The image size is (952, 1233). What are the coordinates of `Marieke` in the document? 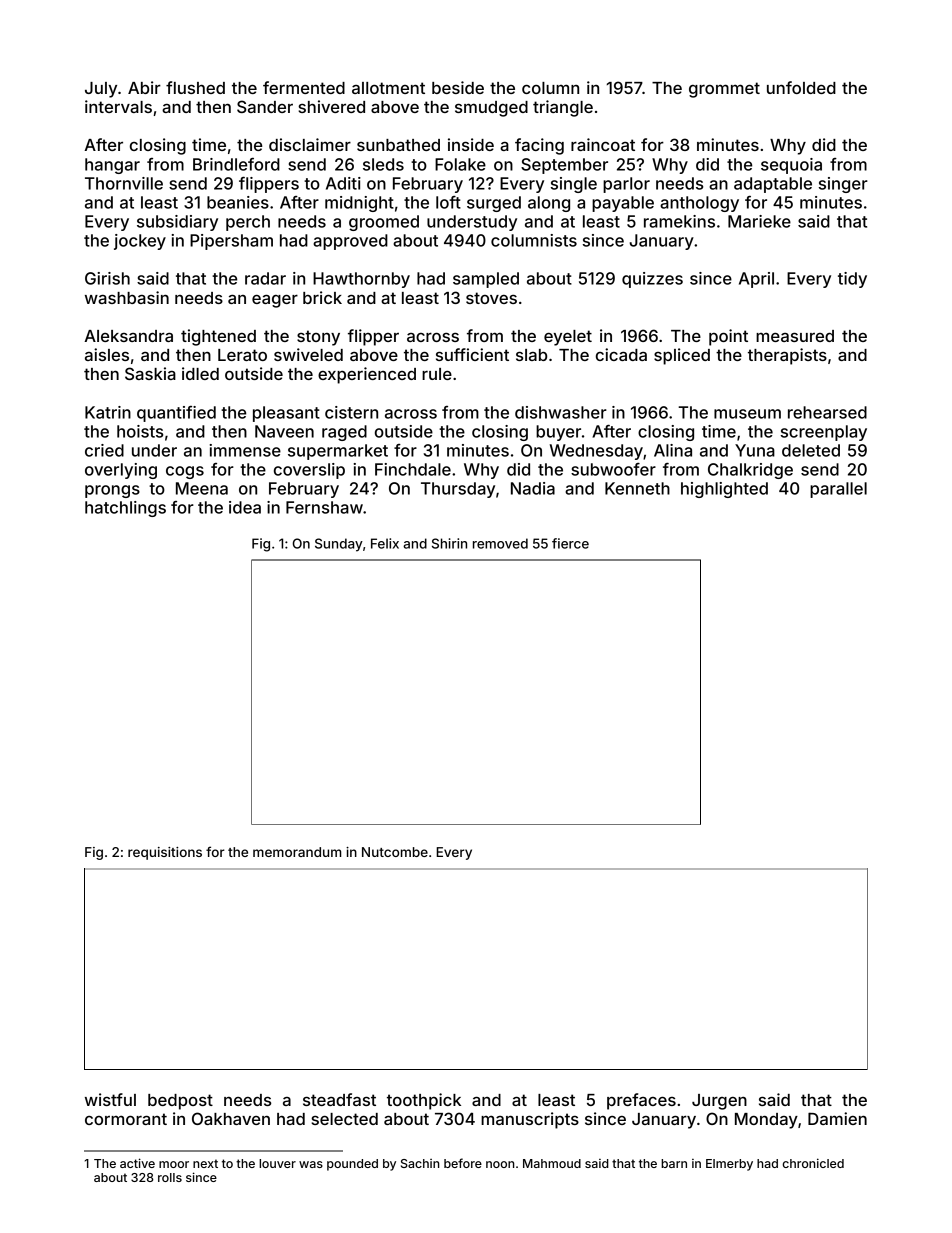 It's located at (759, 221).
